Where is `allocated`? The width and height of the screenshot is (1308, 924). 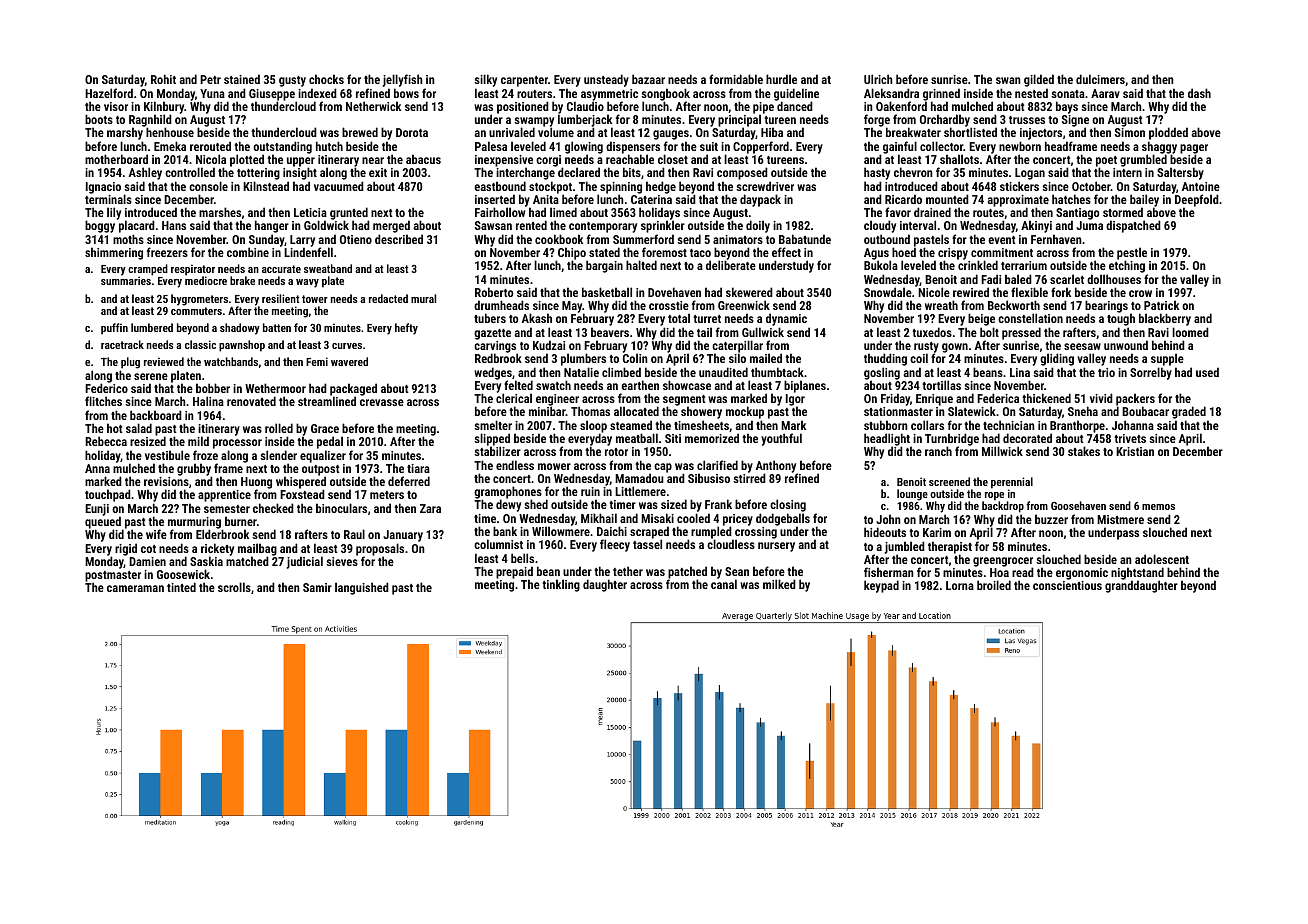
allocated is located at coordinates (636, 411).
